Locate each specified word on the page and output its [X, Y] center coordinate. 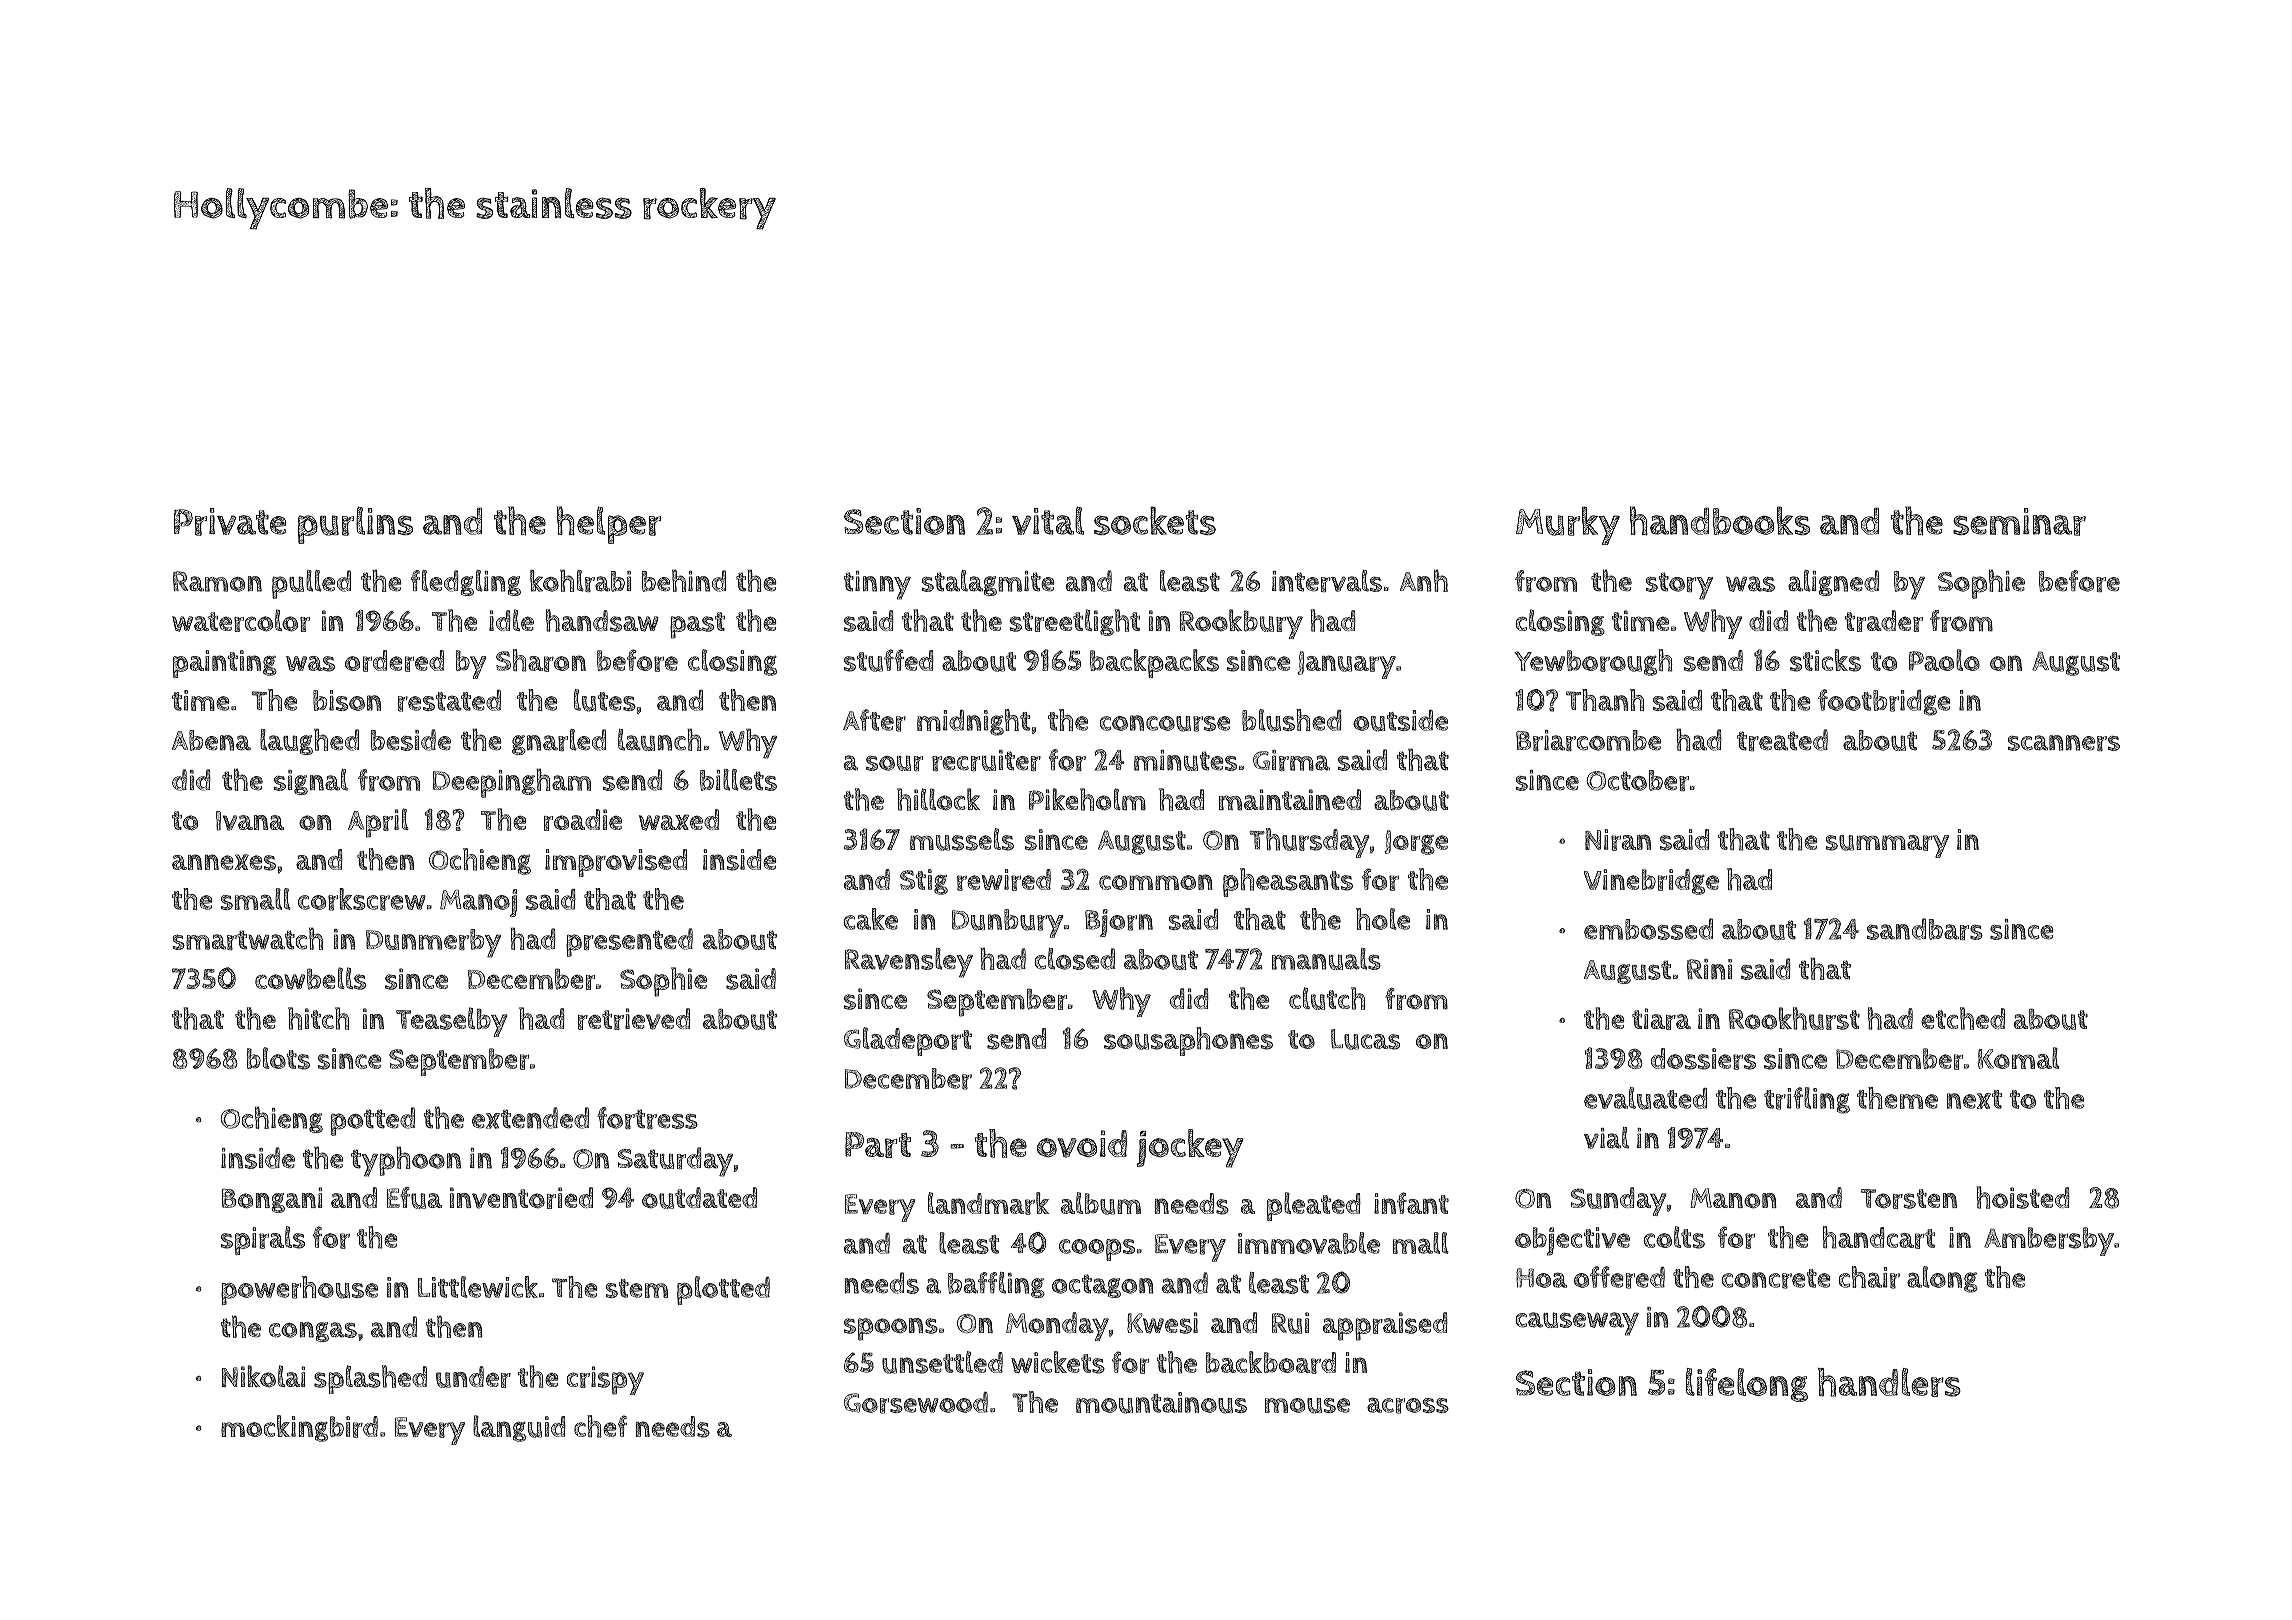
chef [600, 1426]
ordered [394, 661]
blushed [1292, 720]
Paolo [1944, 660]
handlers [1889, 1382]
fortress [647, 1118]
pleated [1314, 1206]
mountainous [1161, 1403]
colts [1674, 1237]
